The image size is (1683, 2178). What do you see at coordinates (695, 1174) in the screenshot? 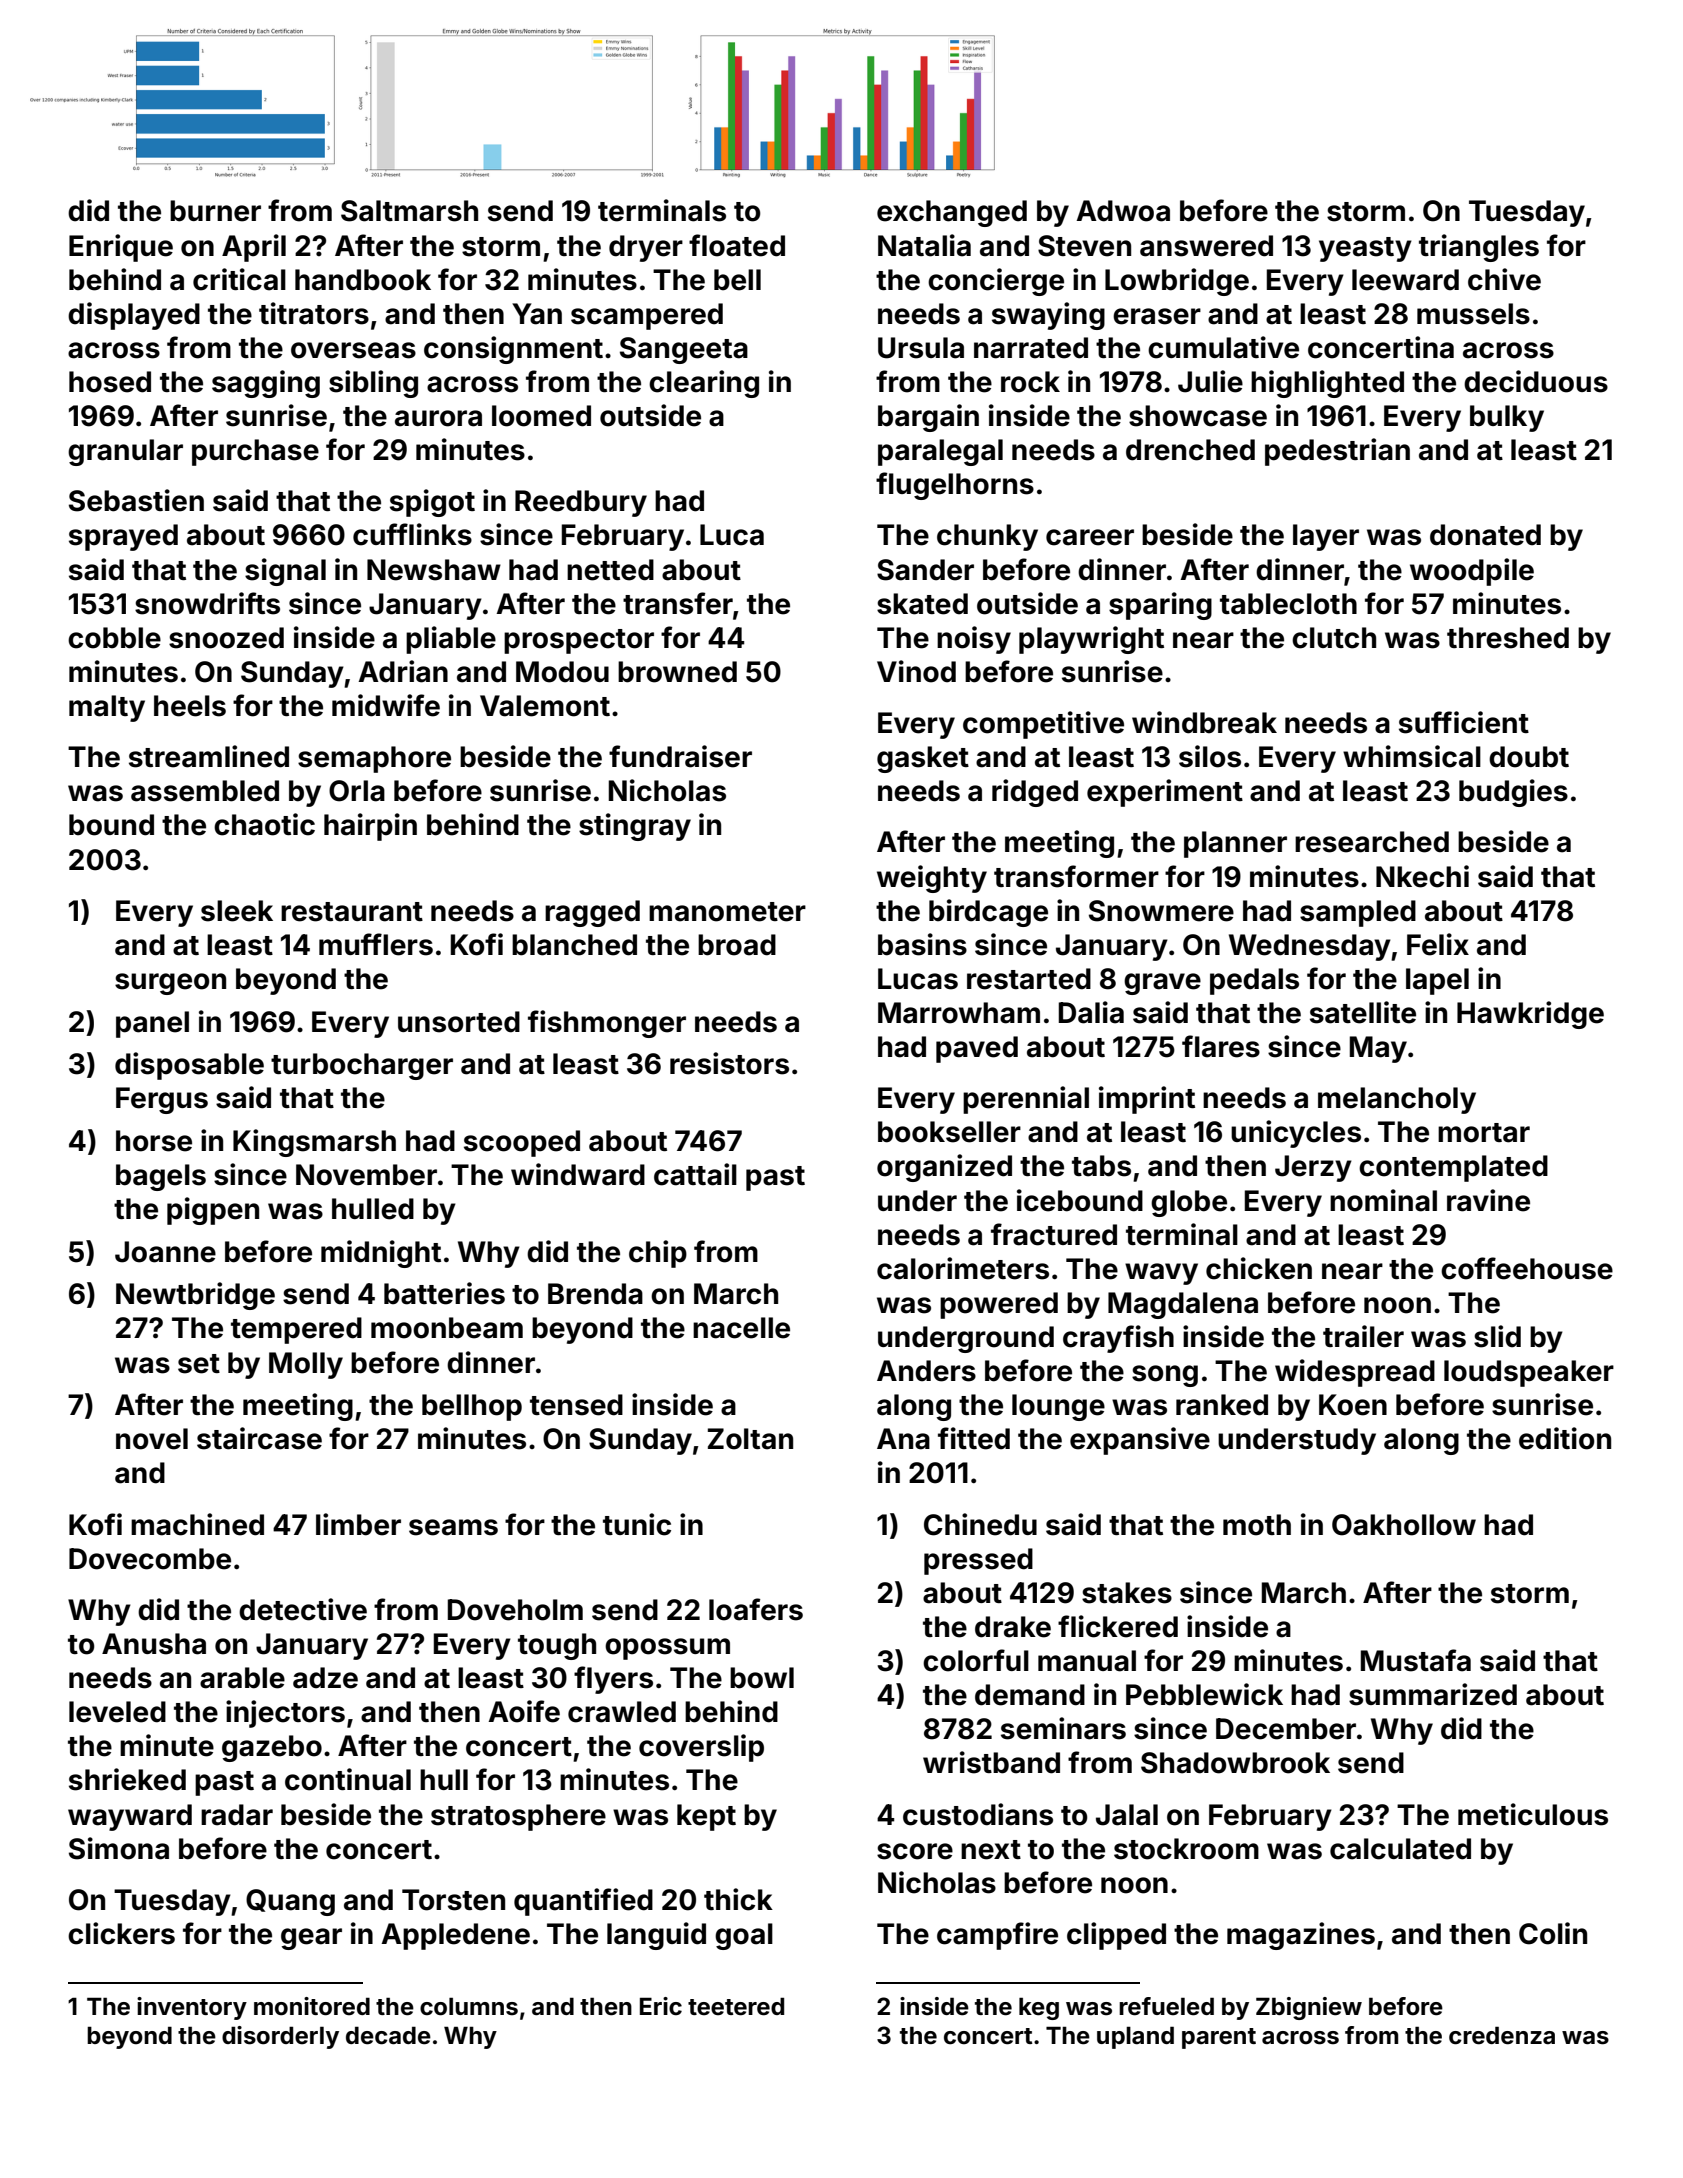
I see `cattail` at bounding box center [695, 1174].
